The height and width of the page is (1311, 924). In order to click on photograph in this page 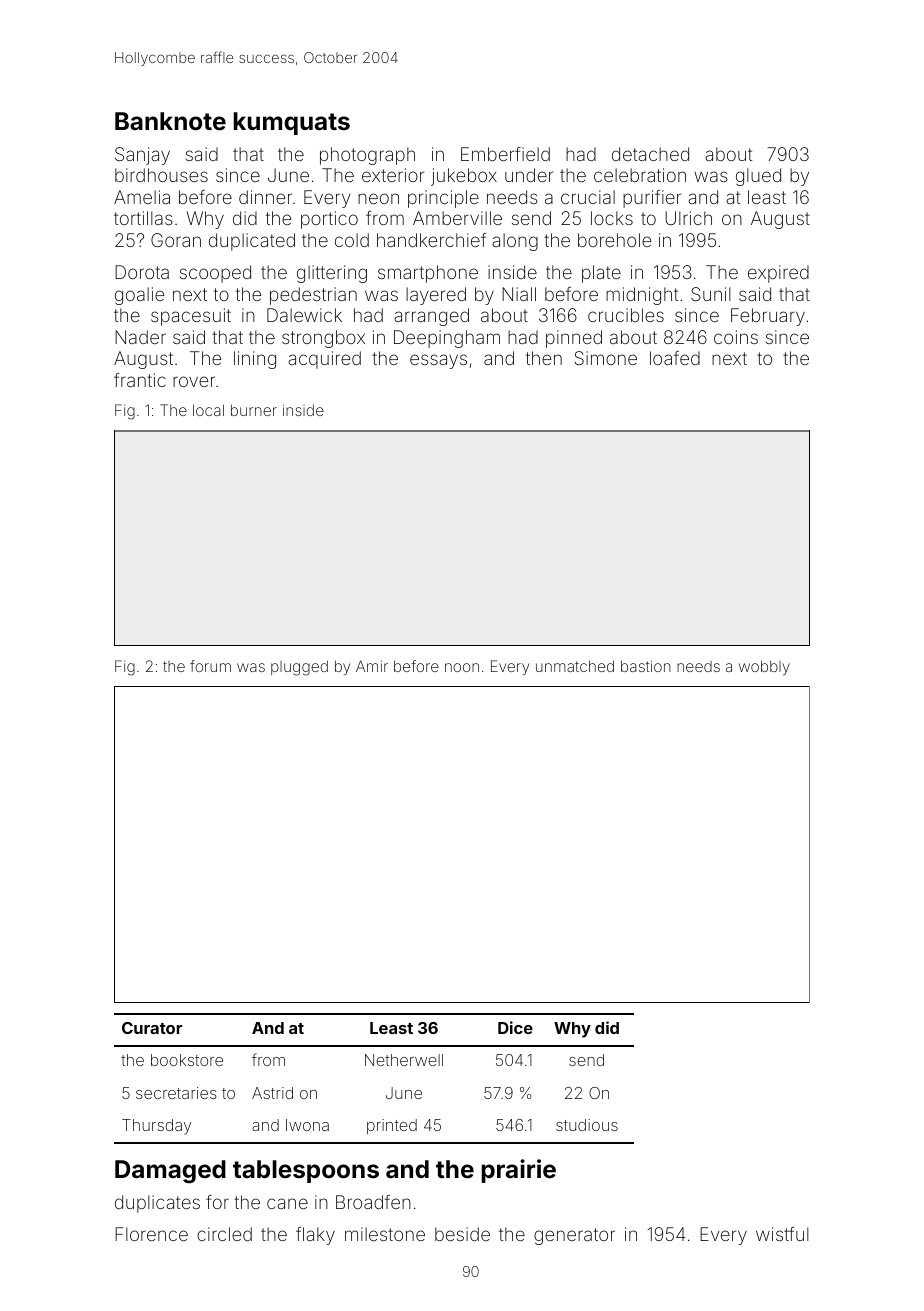, I will do `click(367, 156)`.
